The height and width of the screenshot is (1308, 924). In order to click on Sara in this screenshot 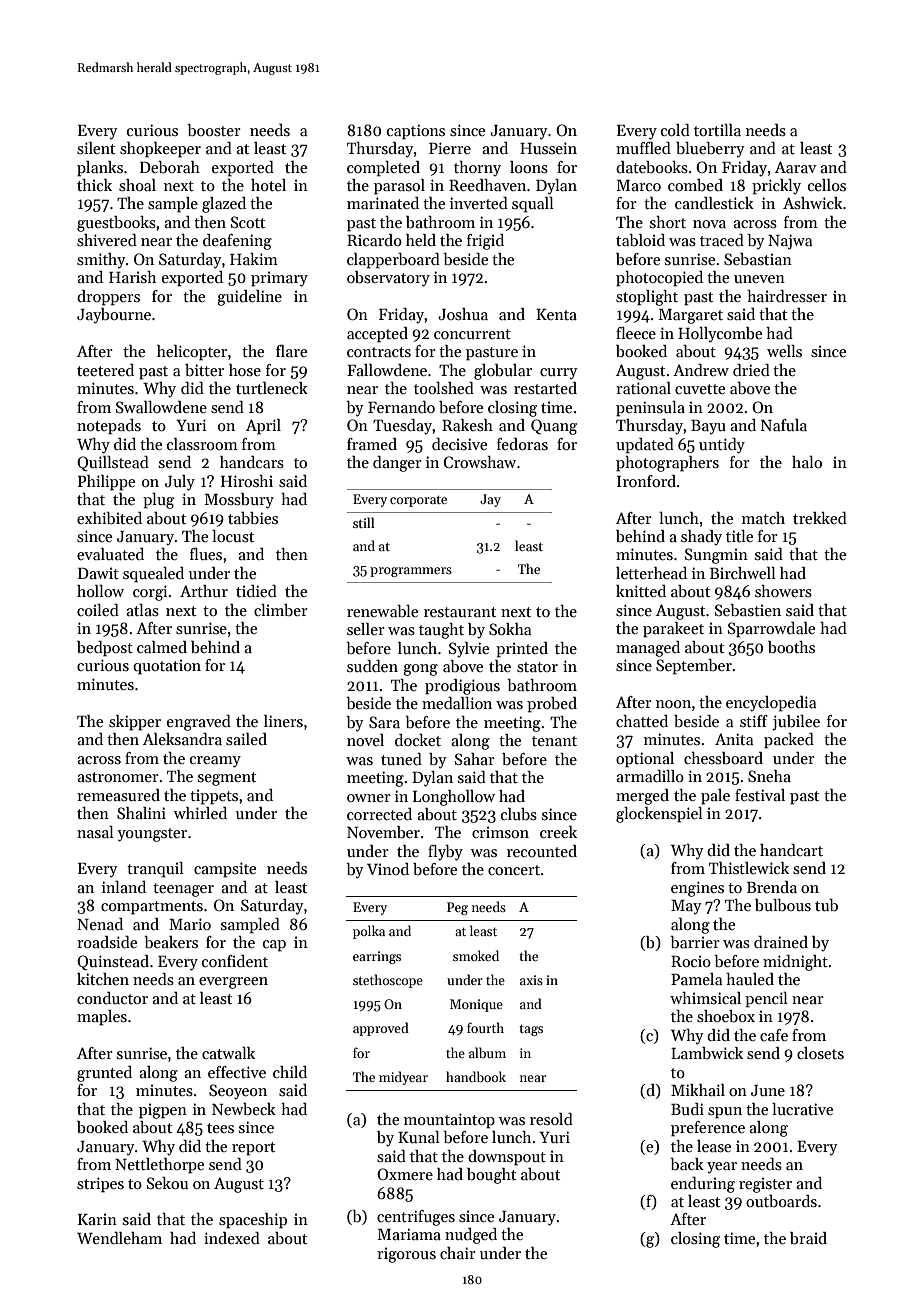, I will do `click(384, 722)`.
